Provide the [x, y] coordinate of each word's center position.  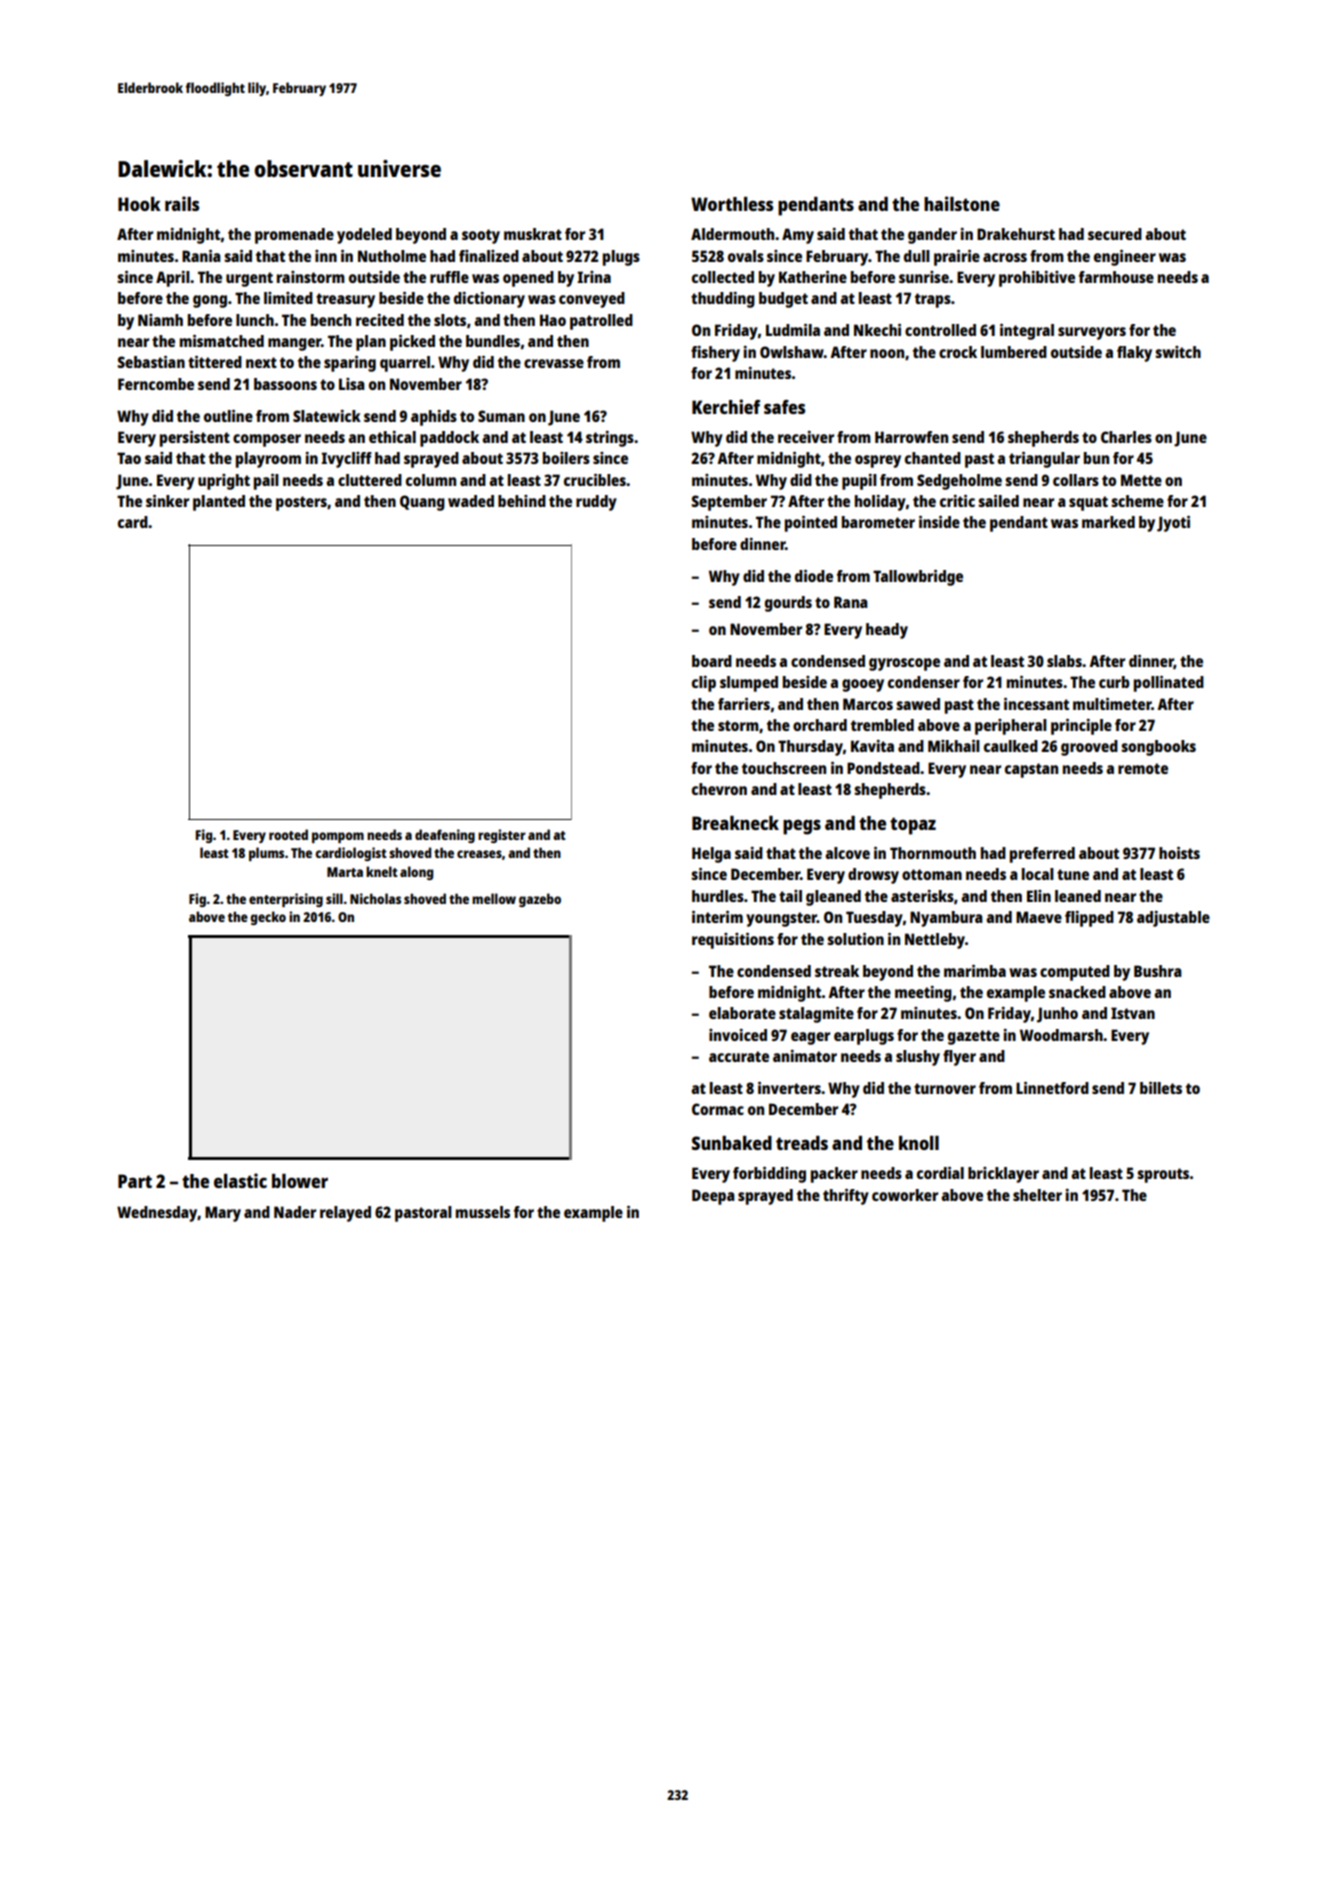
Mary [223, 1214]
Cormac [718, 1109]
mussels [483, 1212]
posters [301, 503]
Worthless [732, 204]
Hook [139, 204]
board [712, 661]
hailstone [962, 203]
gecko [268, 918]
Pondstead [883, 768]
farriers [744, 704]
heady [887, 631]
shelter [1037, 1195]
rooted [288, 834]
